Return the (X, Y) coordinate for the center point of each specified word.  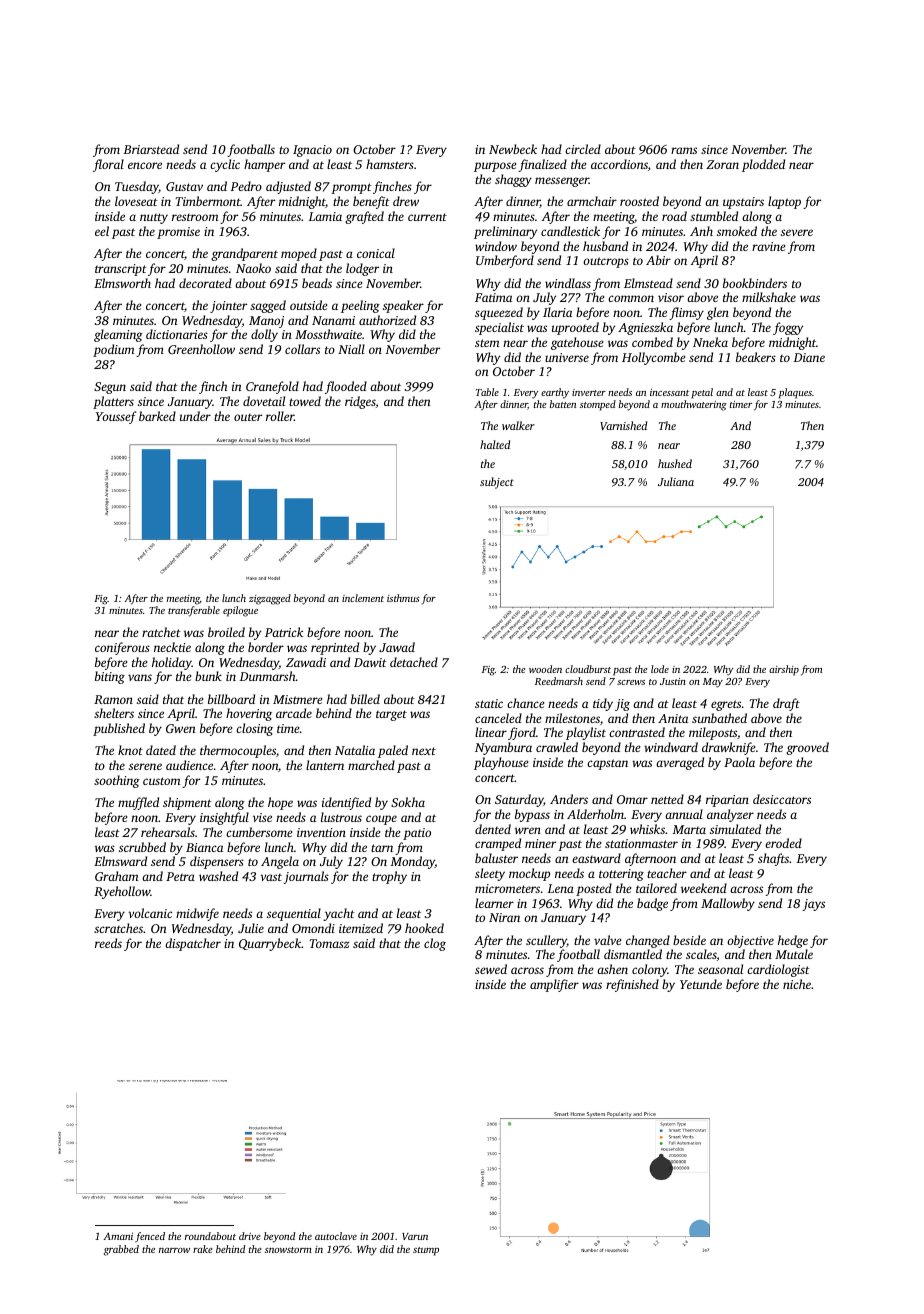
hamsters (390, 164)
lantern (325, 765)
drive (250, 1236)
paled (393, 751)
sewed (491, 969)
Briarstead (151, 149)
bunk (208, 676)
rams (684, 150)
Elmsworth (122, 283)
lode (660, 669)
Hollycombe (653, 358)
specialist (499, 328)
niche (797, 984)
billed (365, 699)
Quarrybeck (270, 944)
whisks (647, 829)
